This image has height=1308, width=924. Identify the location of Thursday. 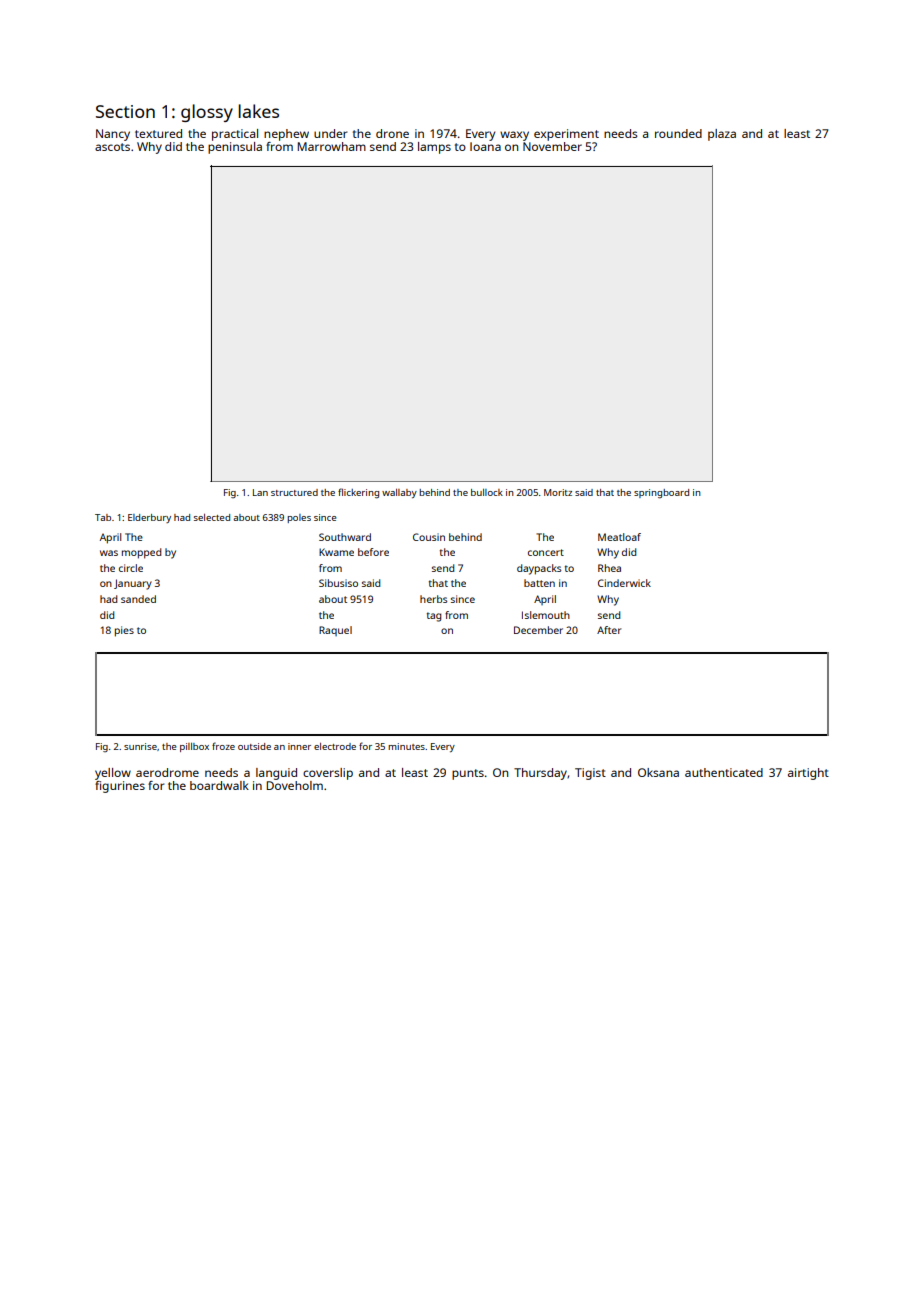
(540, 774).
